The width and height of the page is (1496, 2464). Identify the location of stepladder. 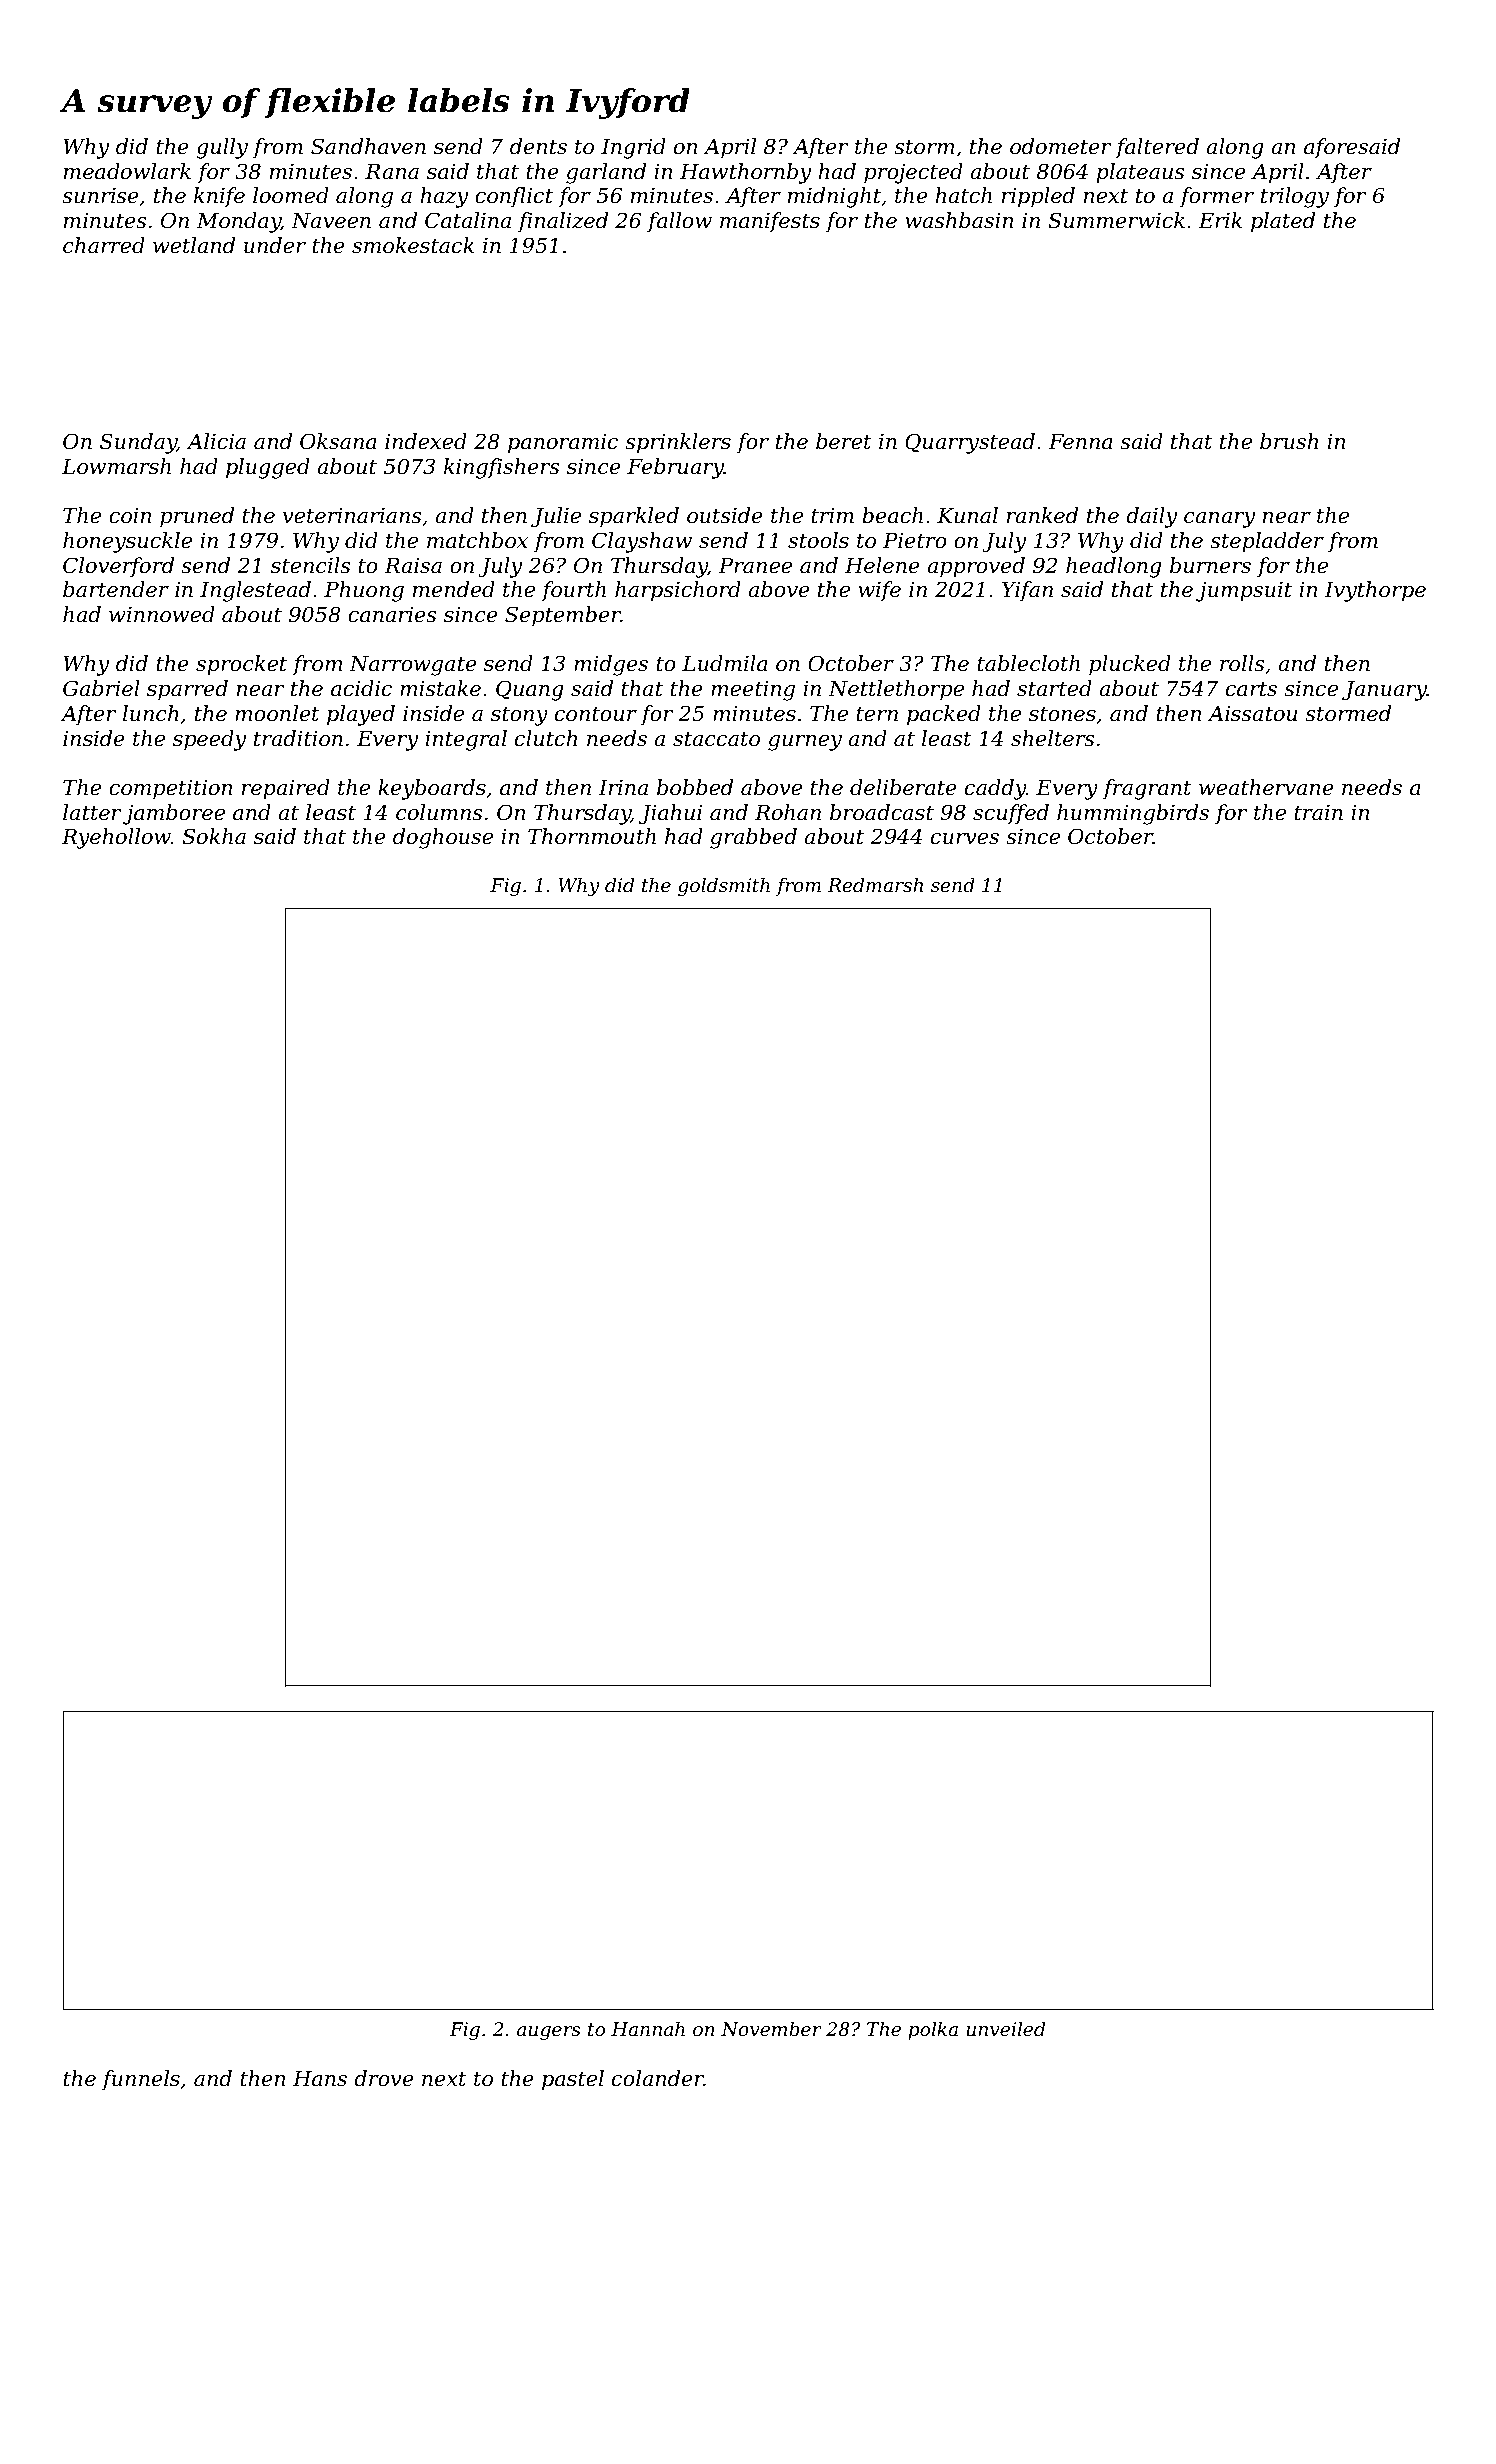
(1267, 542).
